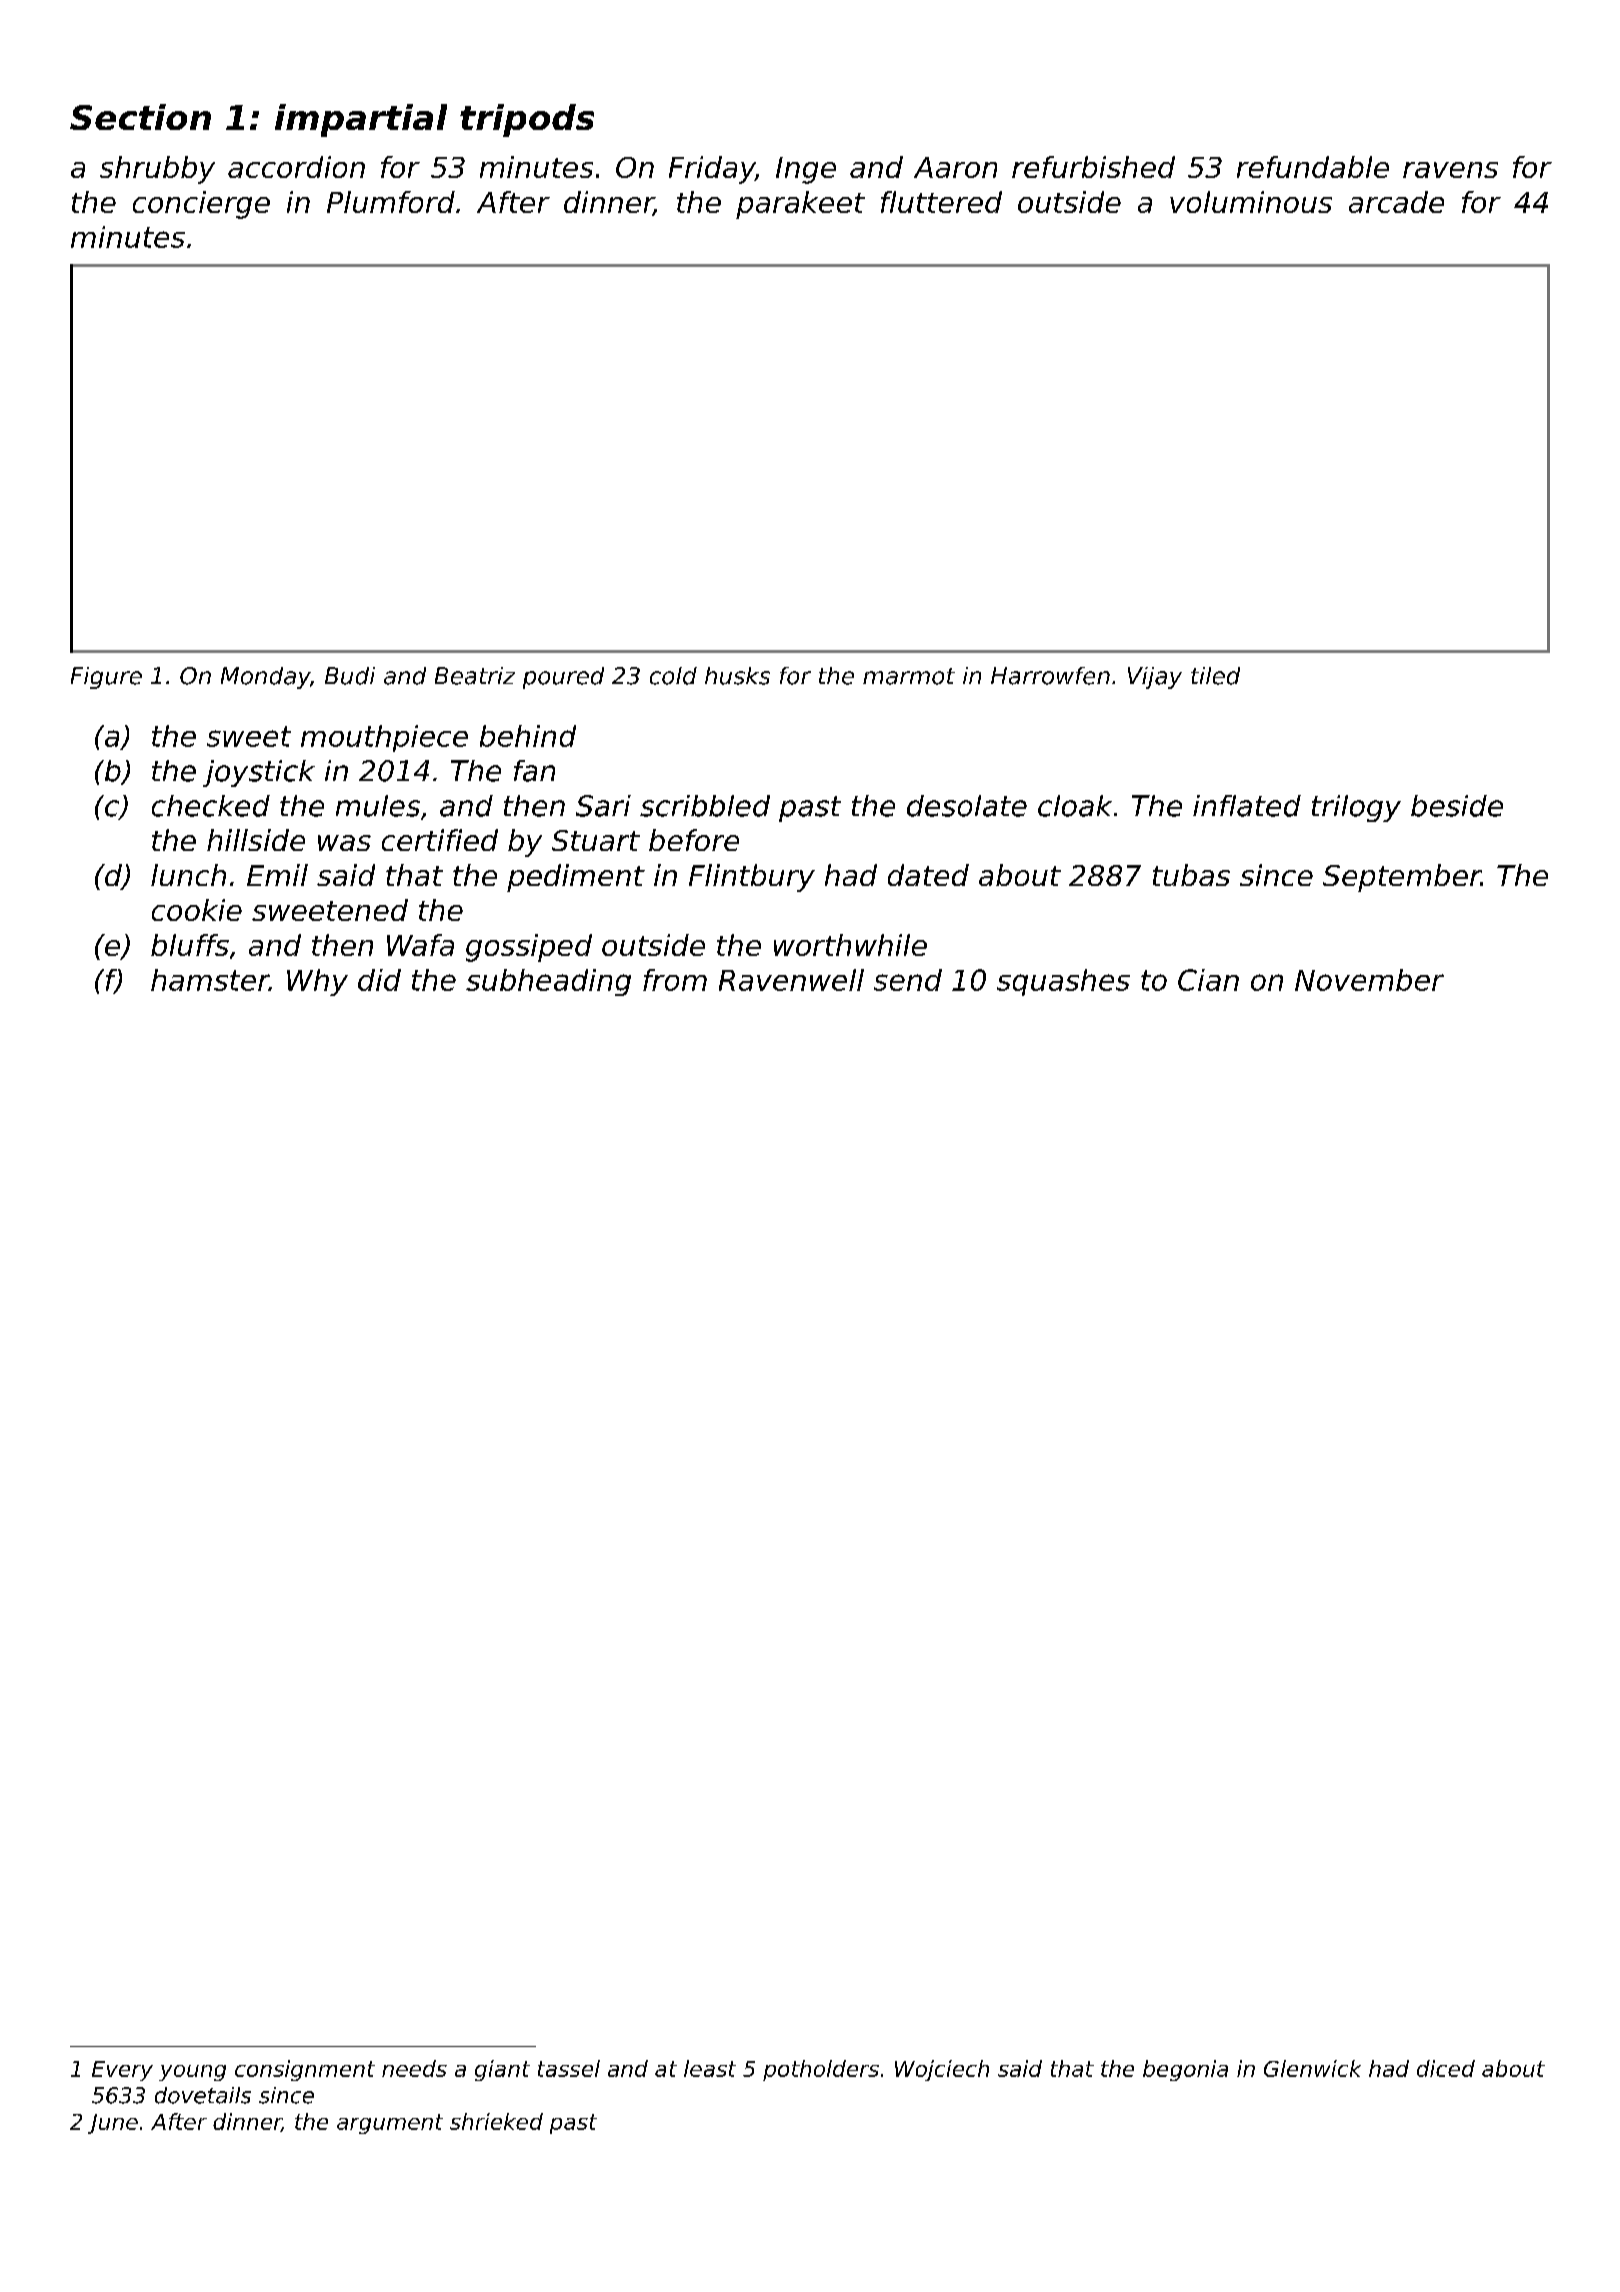 The image size is (1620, 2292). I want to click on argument, so click(390, 2124).
